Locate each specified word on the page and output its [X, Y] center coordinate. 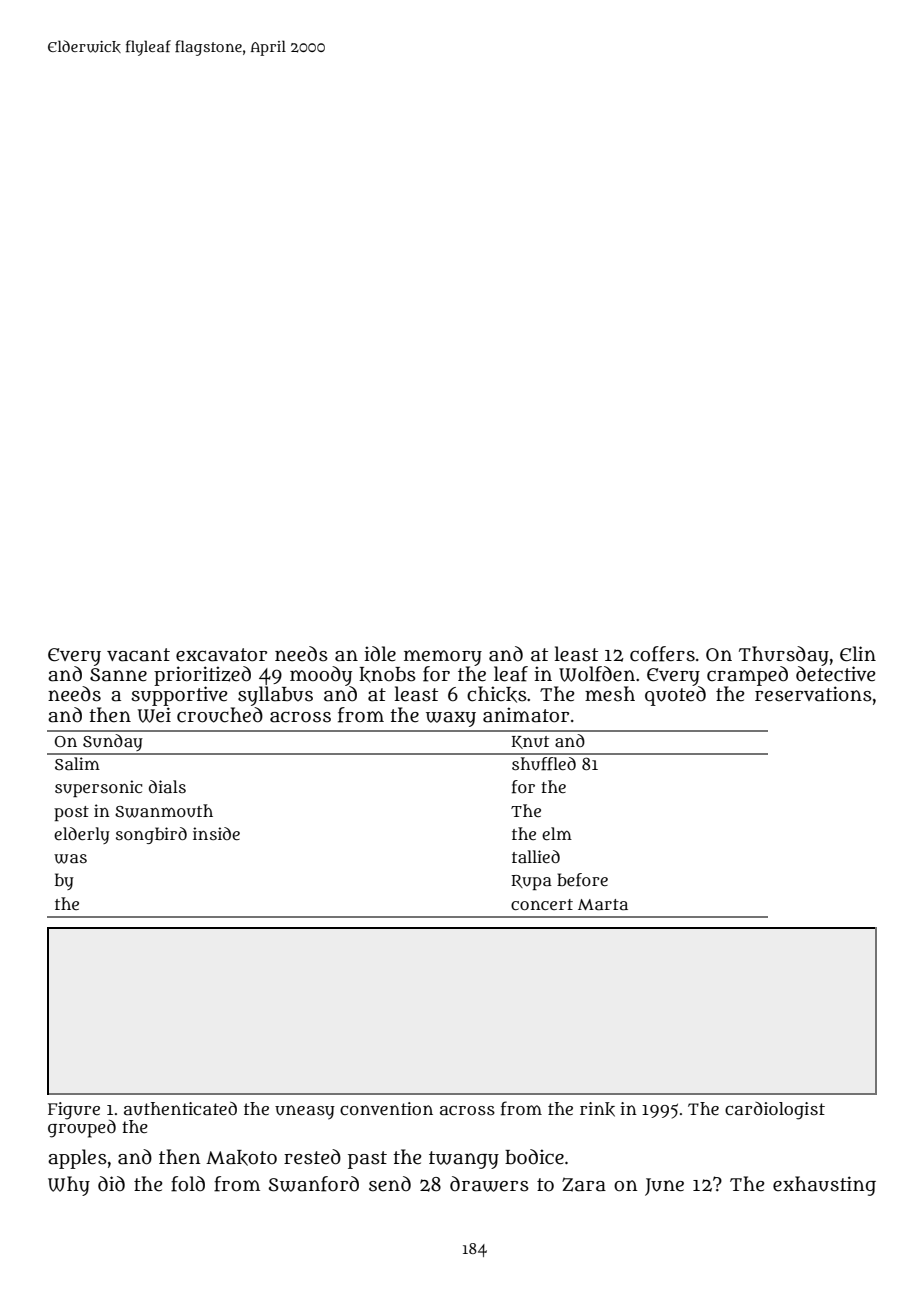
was [70, 859]
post [71, 813]
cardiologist [775, 1111]
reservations [813, 694]
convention [386, 1108]
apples [77, 1159]
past [367, 1160]
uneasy [305, 1112]
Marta [603, 904]
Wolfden [597, 674]
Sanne [118, 675]
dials [167, 786]
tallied [536, 856]
